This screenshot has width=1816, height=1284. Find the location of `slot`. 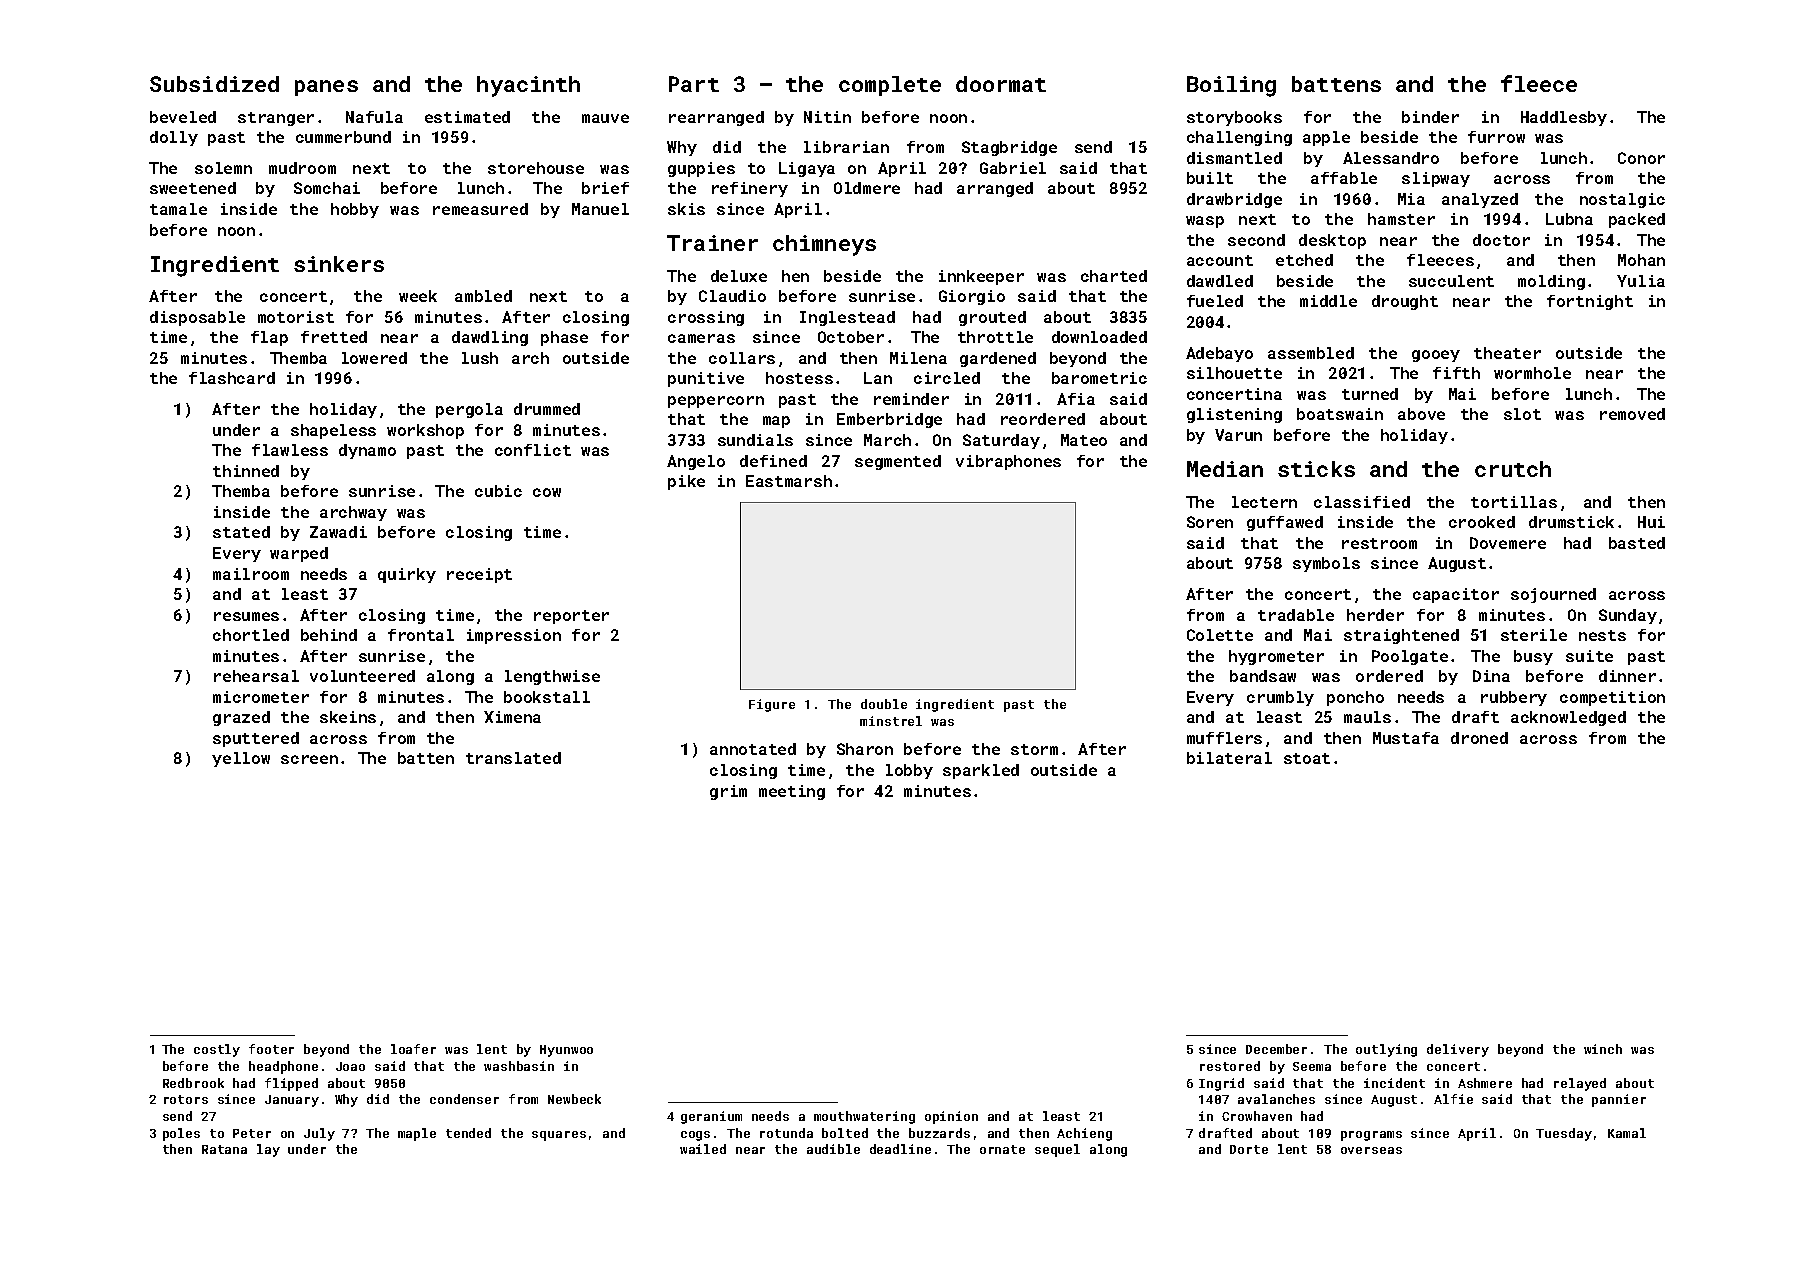

slot is located at coordinates (1522, 414).
